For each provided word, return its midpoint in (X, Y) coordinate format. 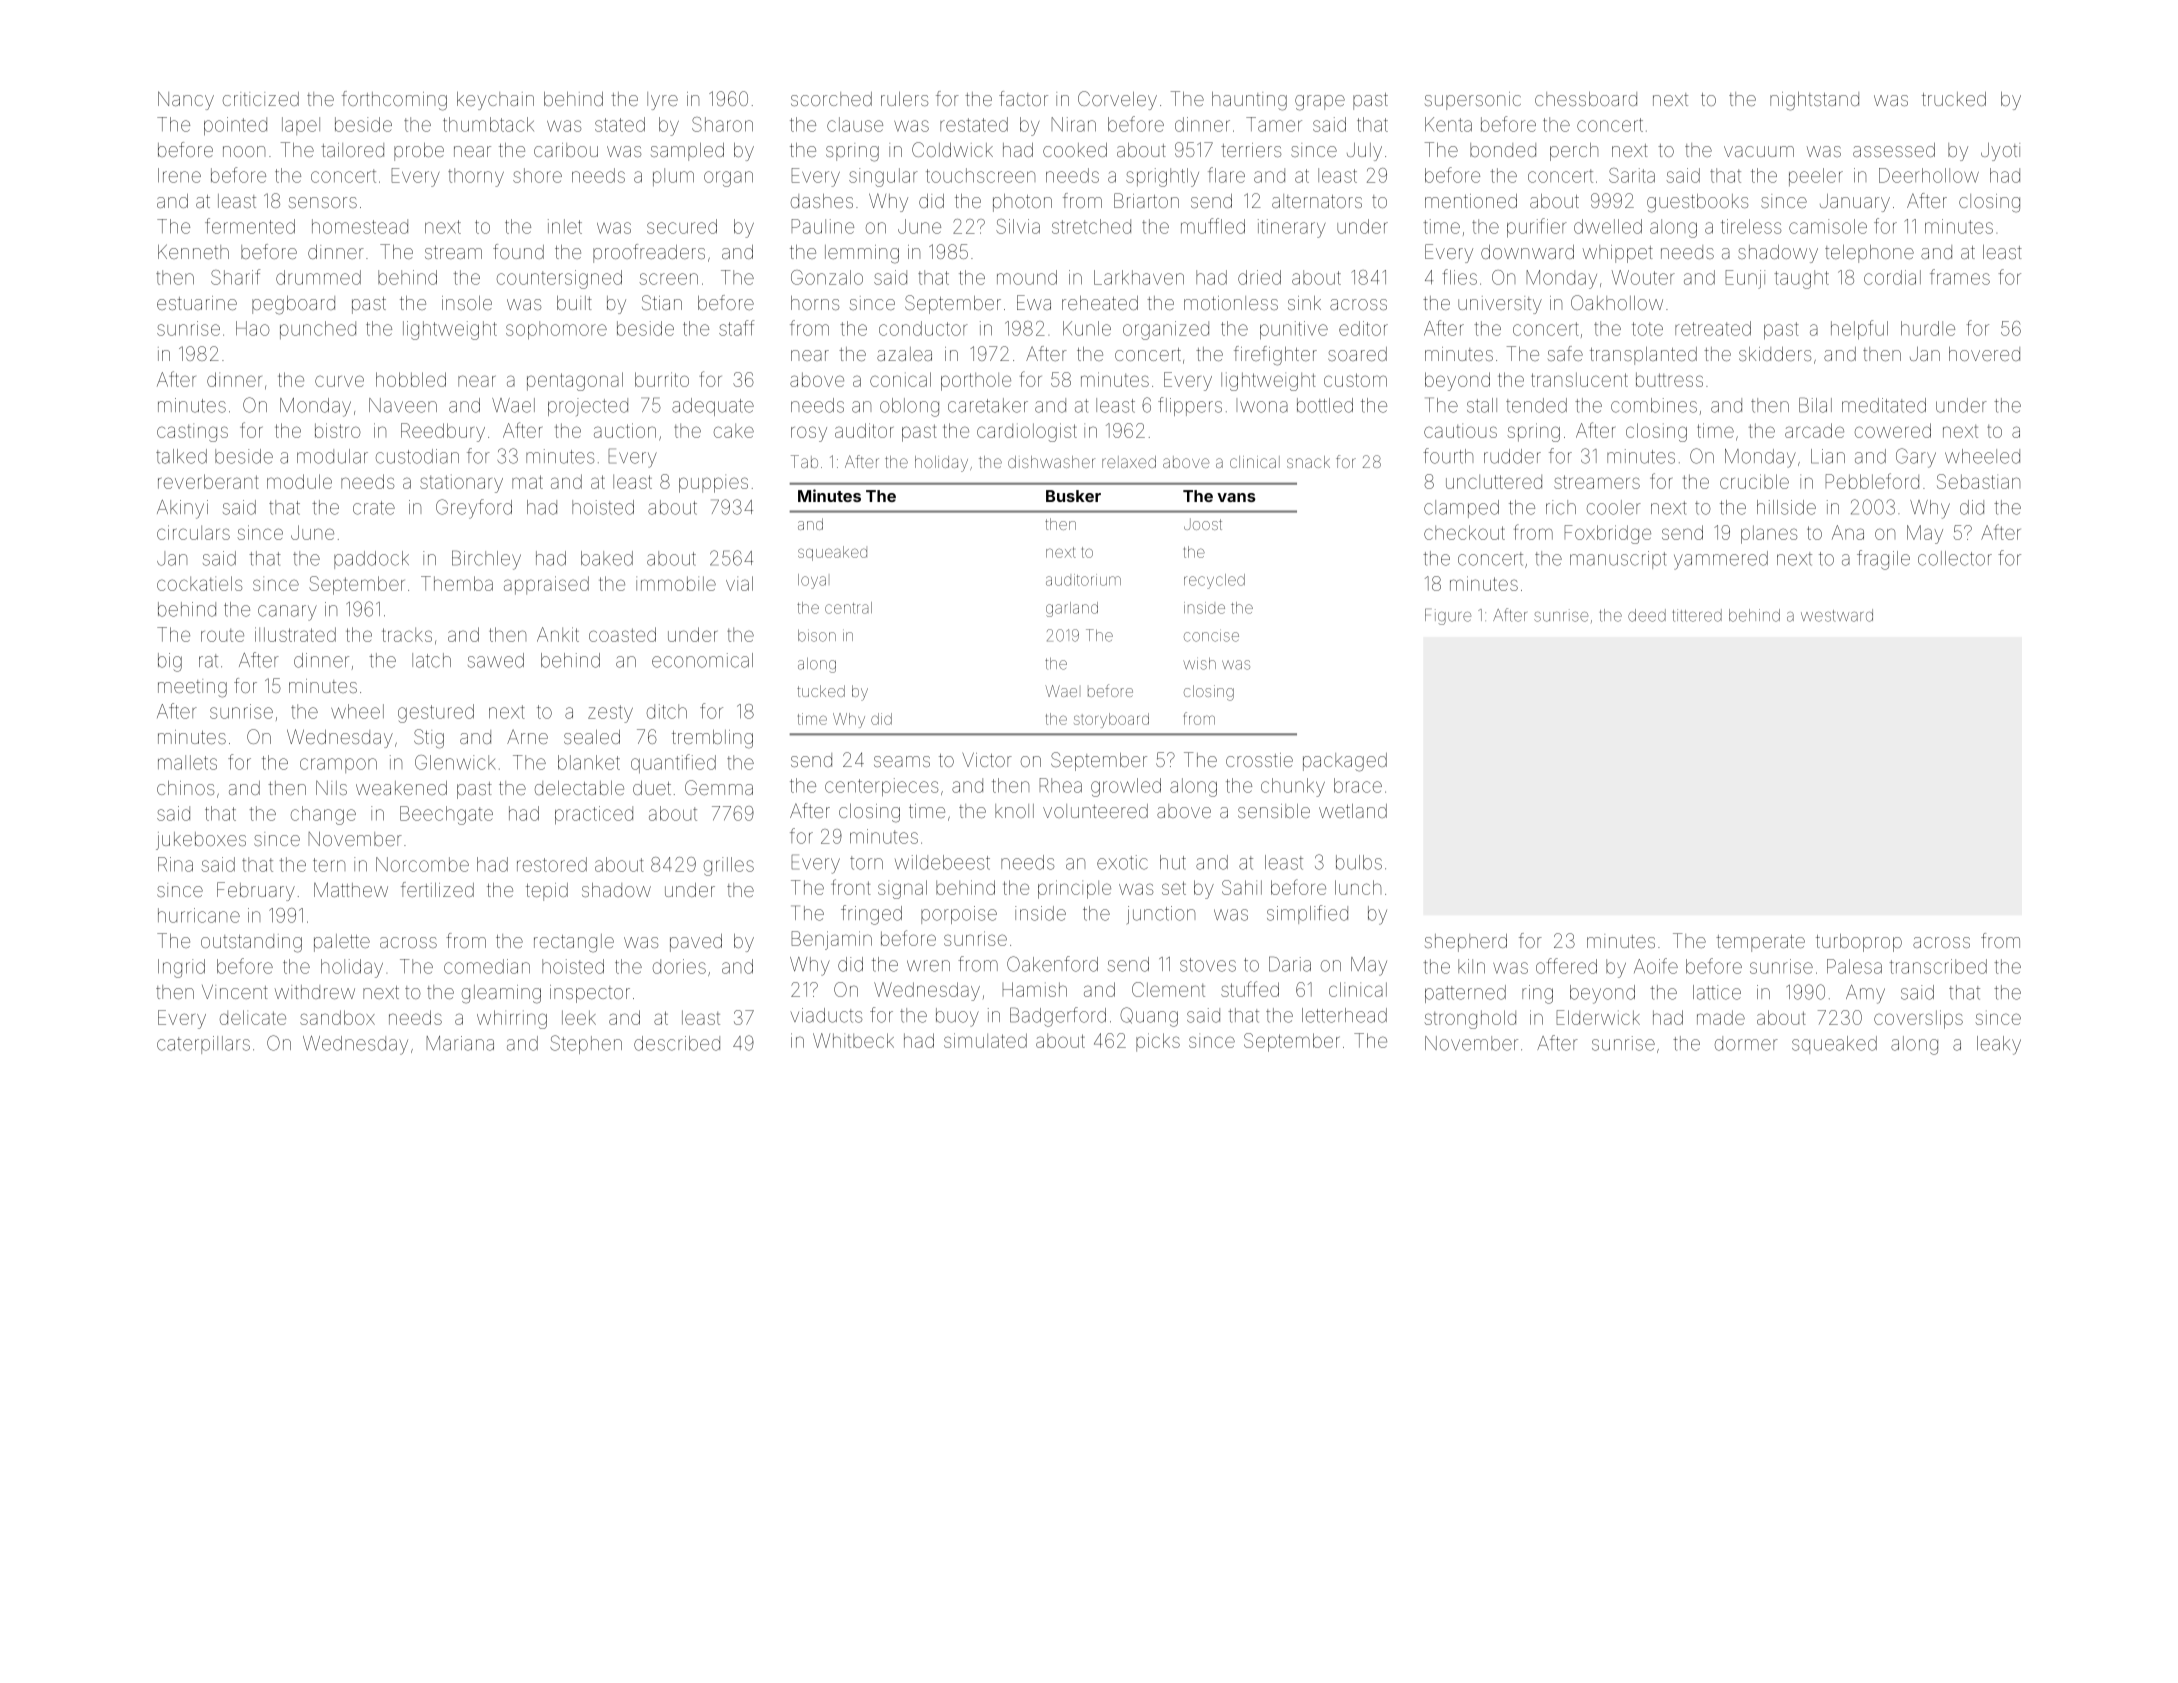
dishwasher (1051, 462)
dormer (1746, 1043)
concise (1211, 637)
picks (1158, 1042)
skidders (1775, 354)
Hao (253, 328)
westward (1837, 615)
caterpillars (203, 1045)
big (170, 662)
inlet (565, 226)
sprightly (1162, 177)
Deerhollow (1929, 175)
